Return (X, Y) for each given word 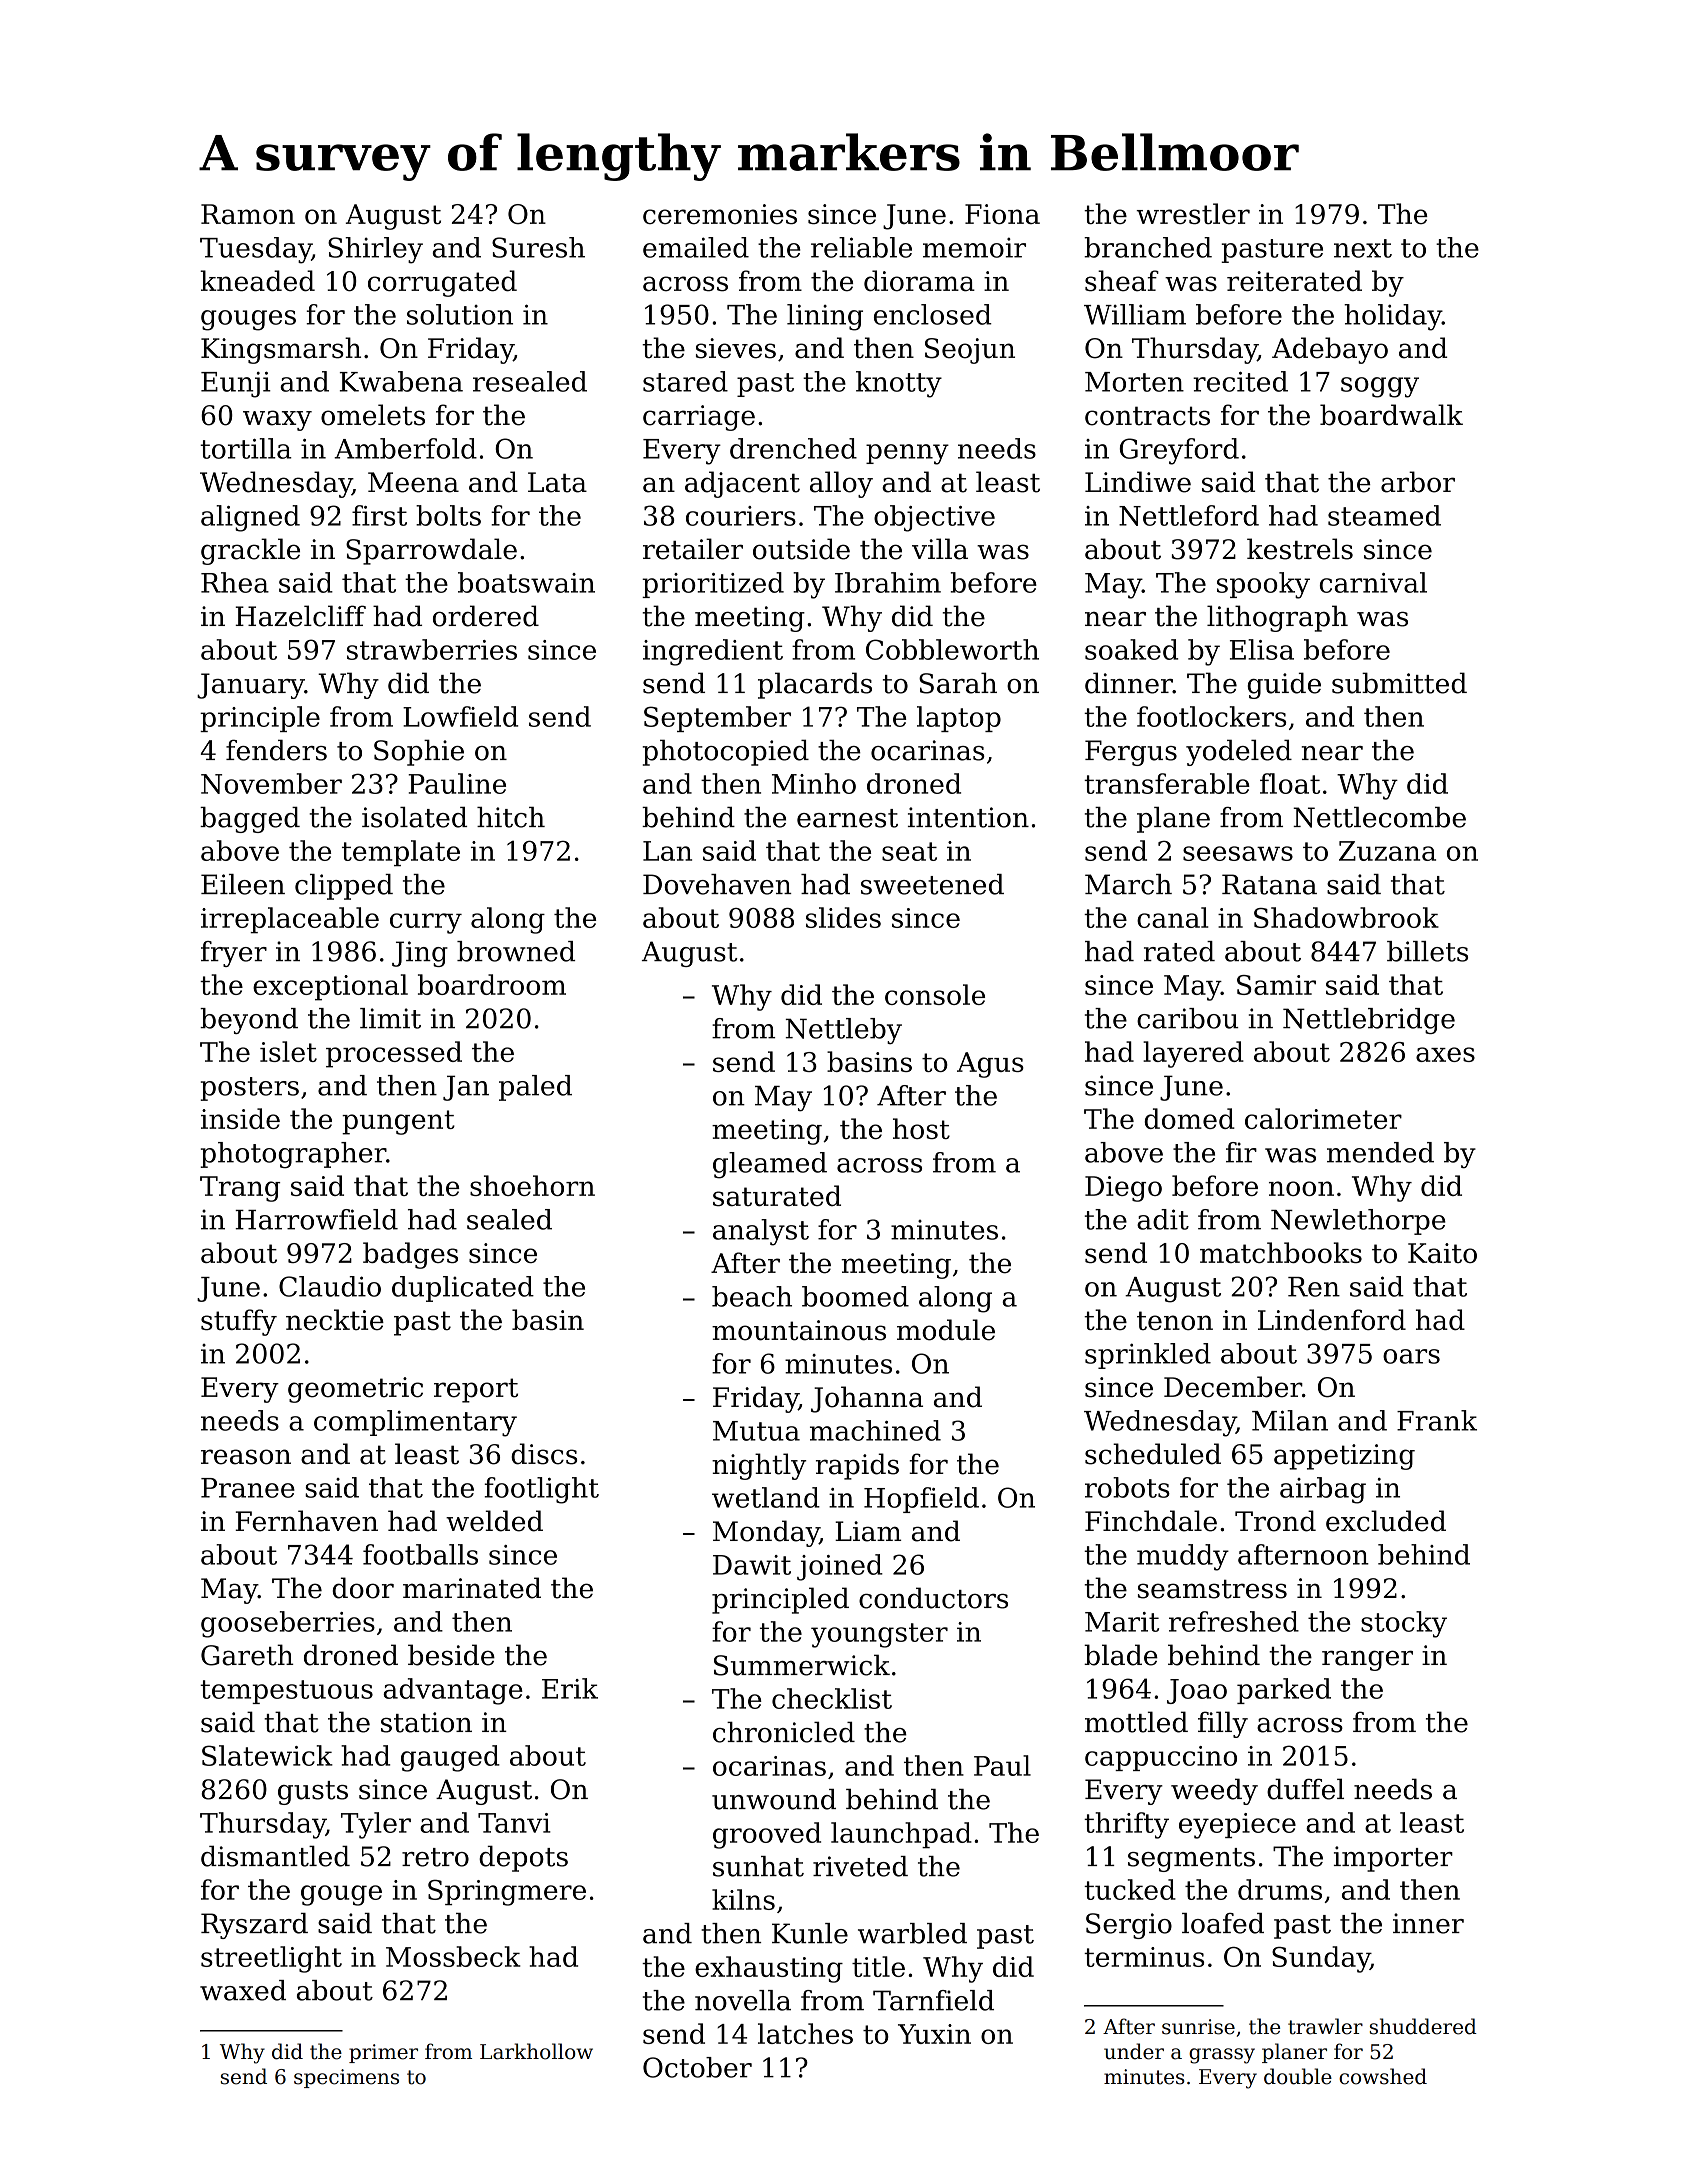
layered (1193, 1054)
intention (968, 817)
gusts (313, 1793)
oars (1411, 1356)
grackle (250, 551)
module (946, 1330)
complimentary (415, 1423)
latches (805, 2033)
